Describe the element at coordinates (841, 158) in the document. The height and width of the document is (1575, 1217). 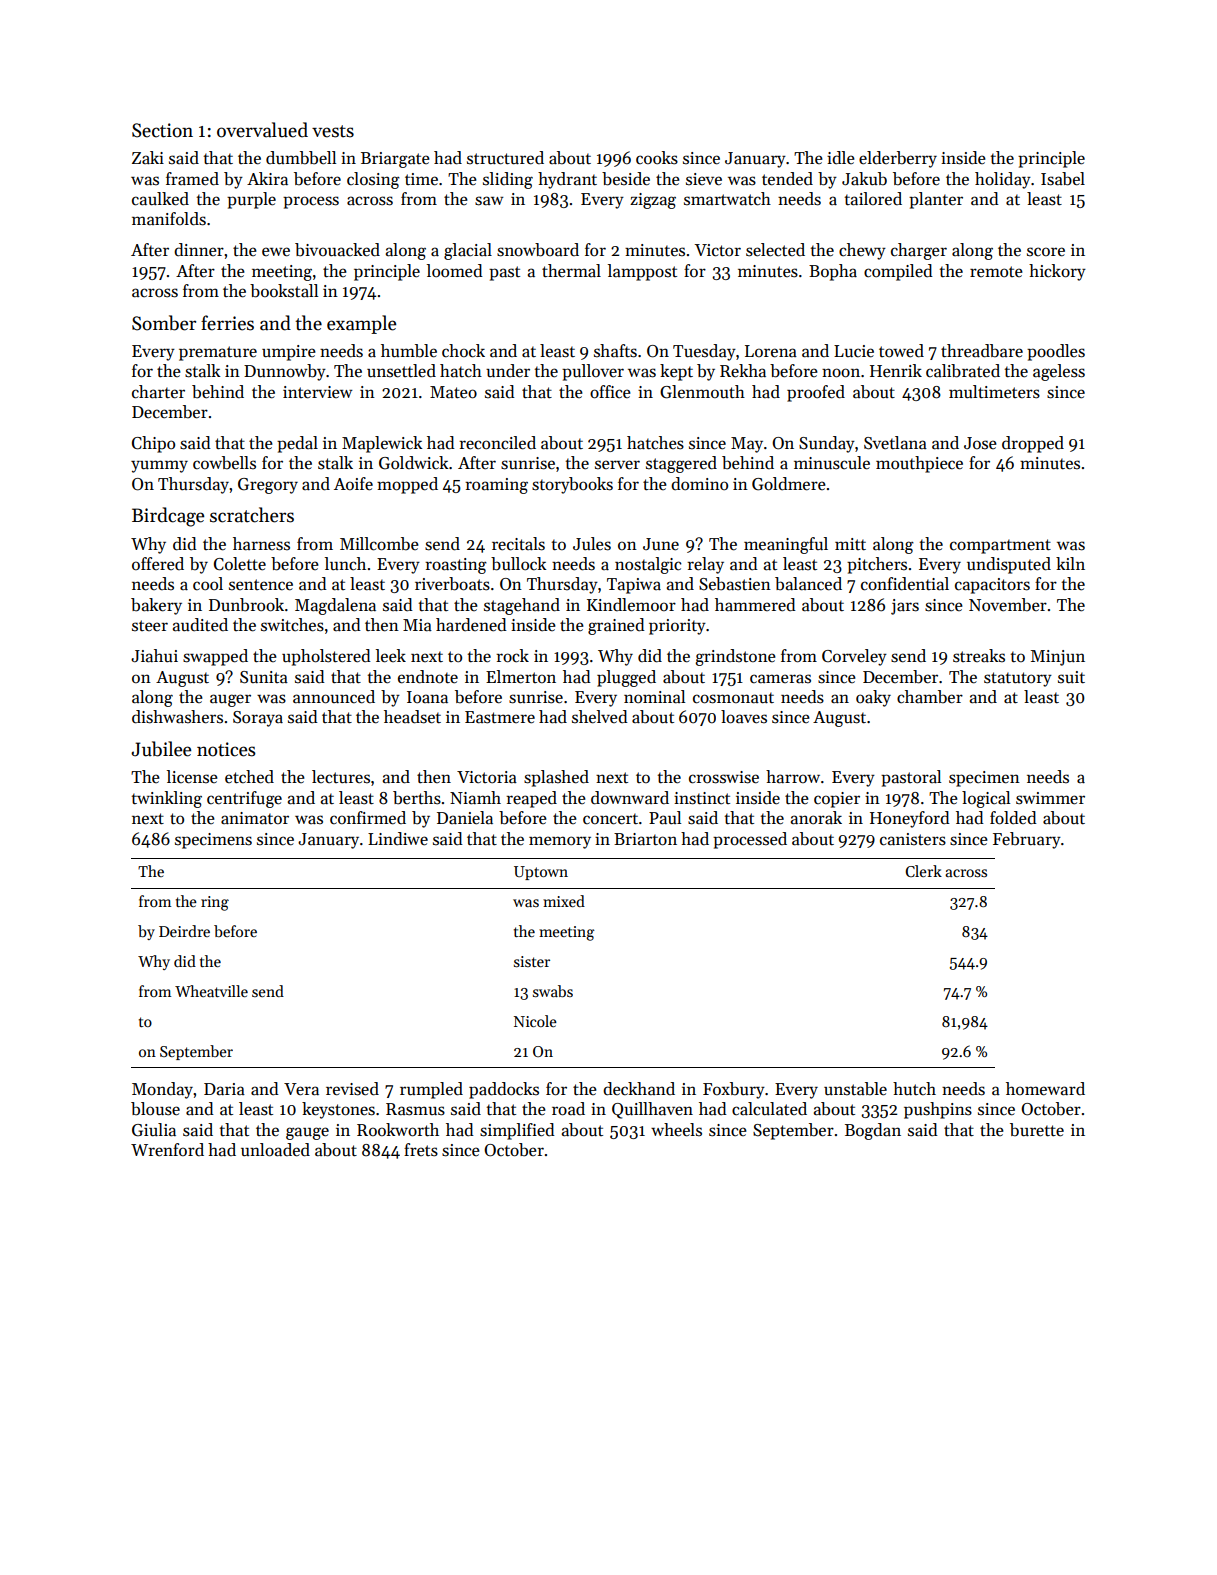
I see `idle` at that location.
